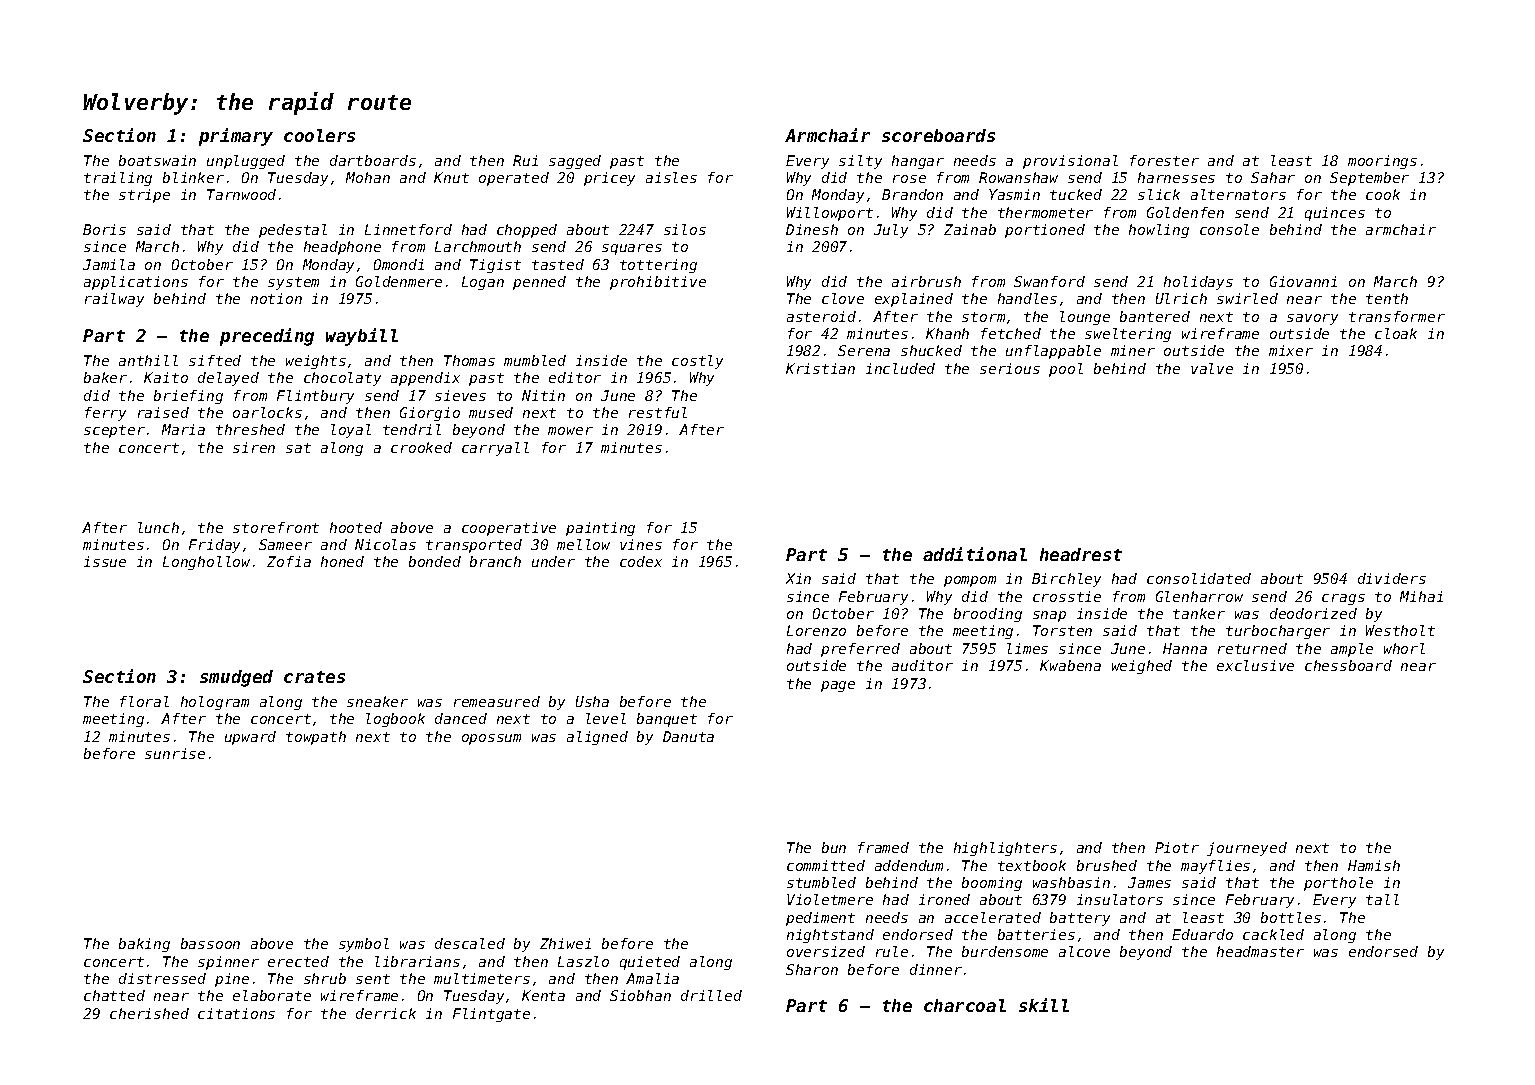 The image size is (1535, 1085). I want to click on cook, so click(1383, 194).
